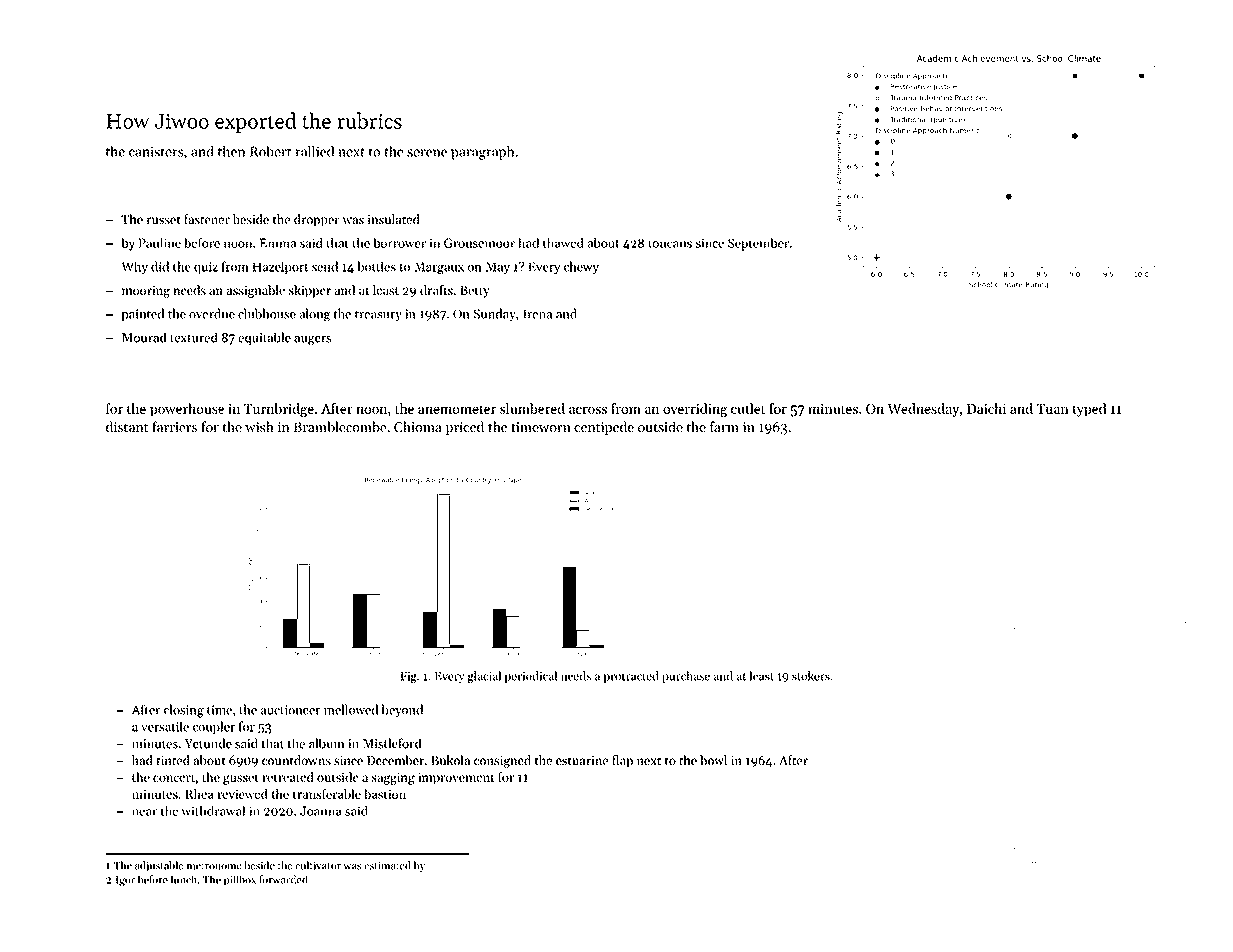 This screenshot has height=952, width=1233. What do you see at coordinates (686, 677) in the screenshot?
I see `purchase` at bounding box center [686, 677].
